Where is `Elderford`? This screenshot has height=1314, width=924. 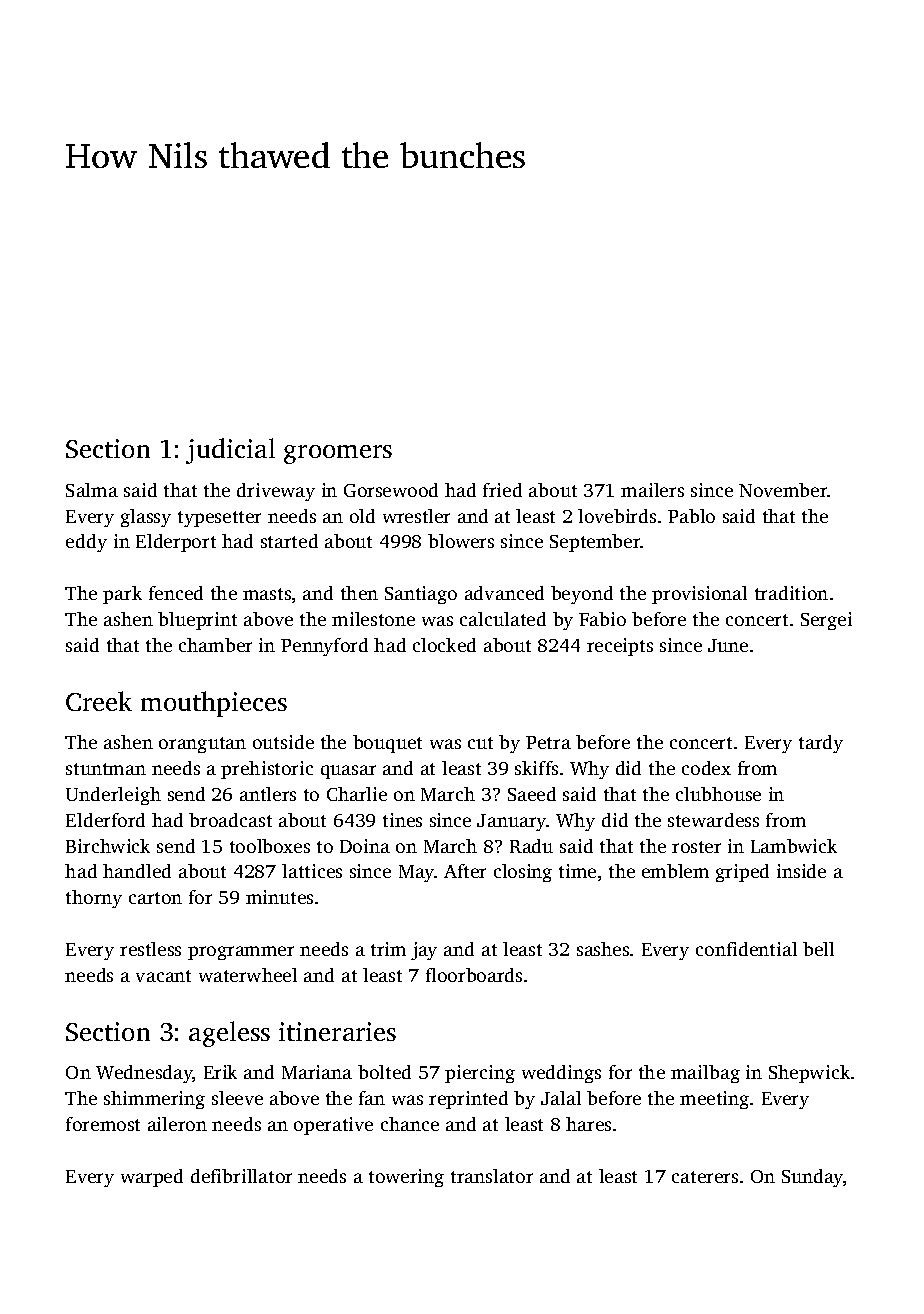
Elderford is located at coordinates (105, 820).
